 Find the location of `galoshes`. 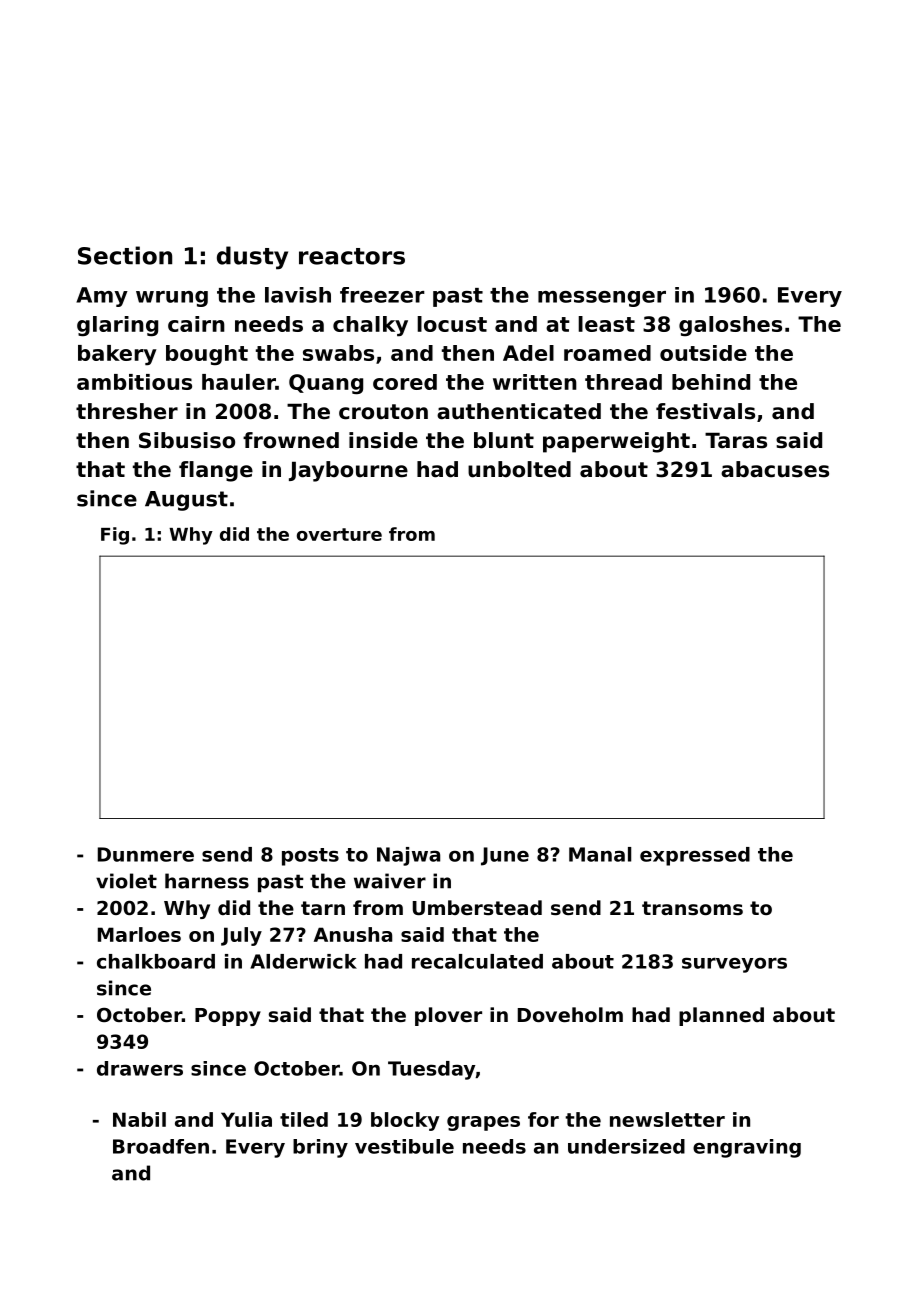

galoshes is located at coordinates (730, 326).
